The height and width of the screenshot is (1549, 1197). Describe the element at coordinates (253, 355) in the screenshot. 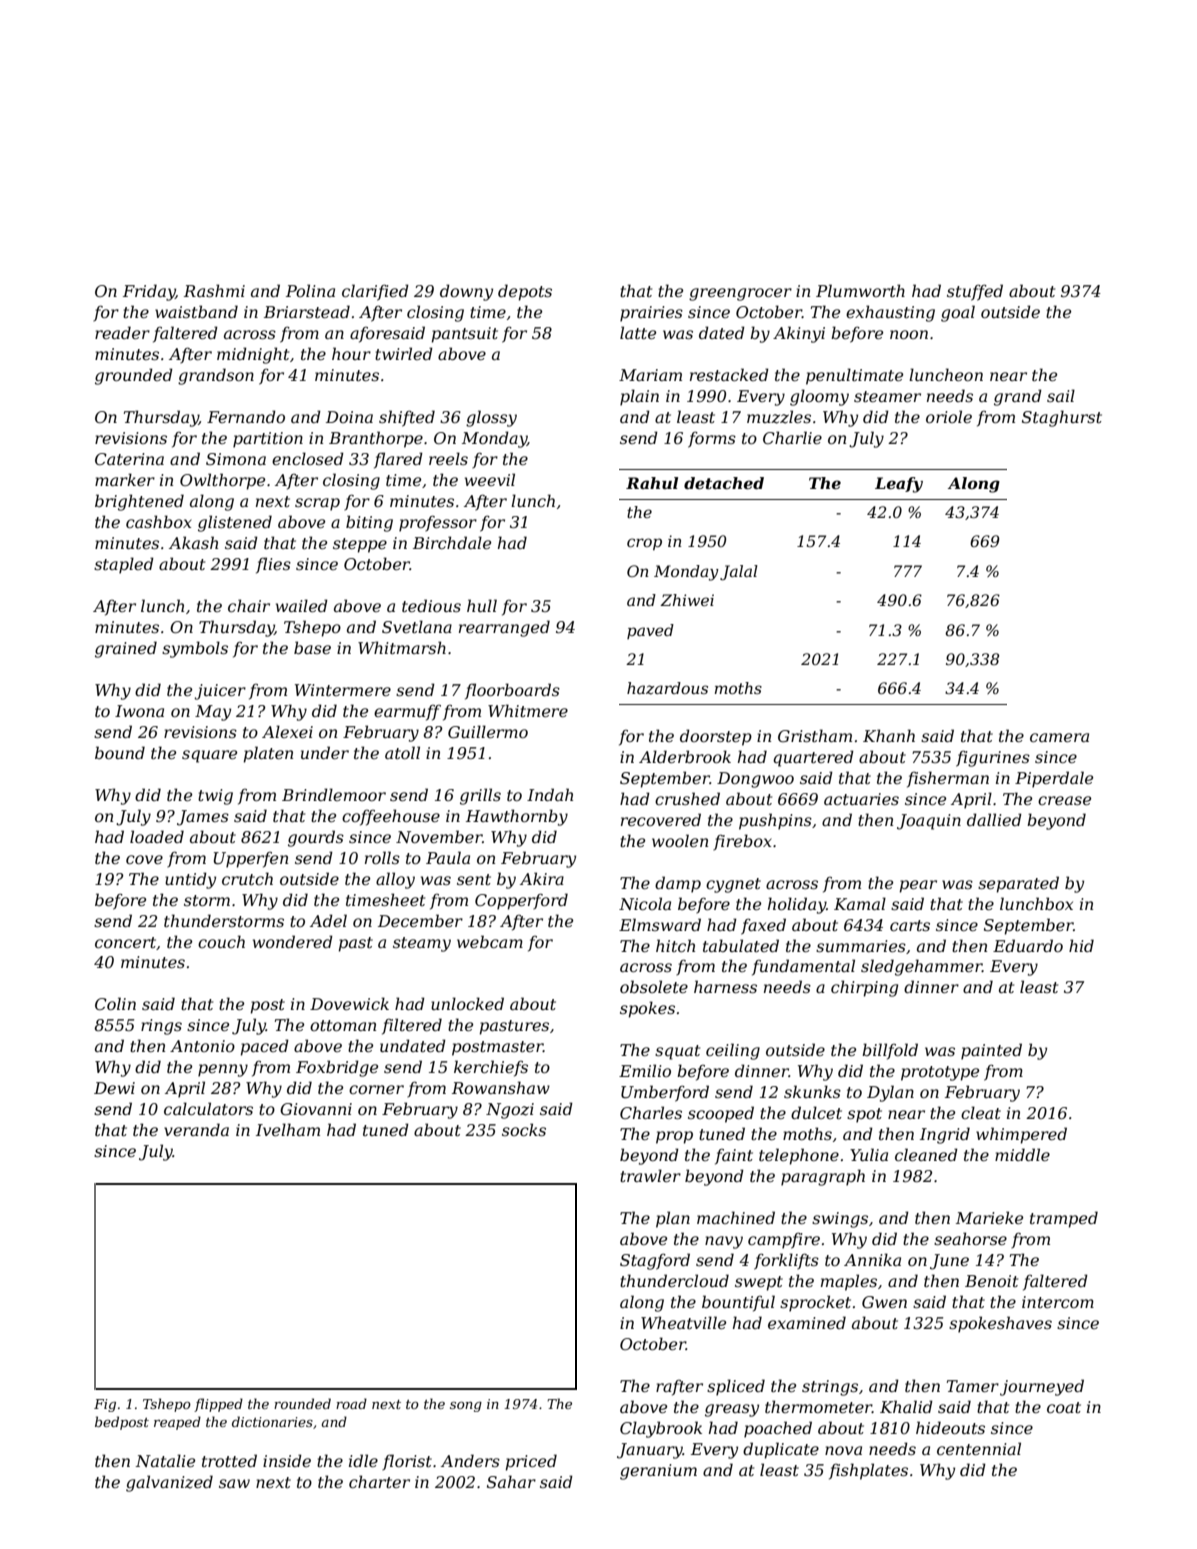

I see `midnight` at that location.
